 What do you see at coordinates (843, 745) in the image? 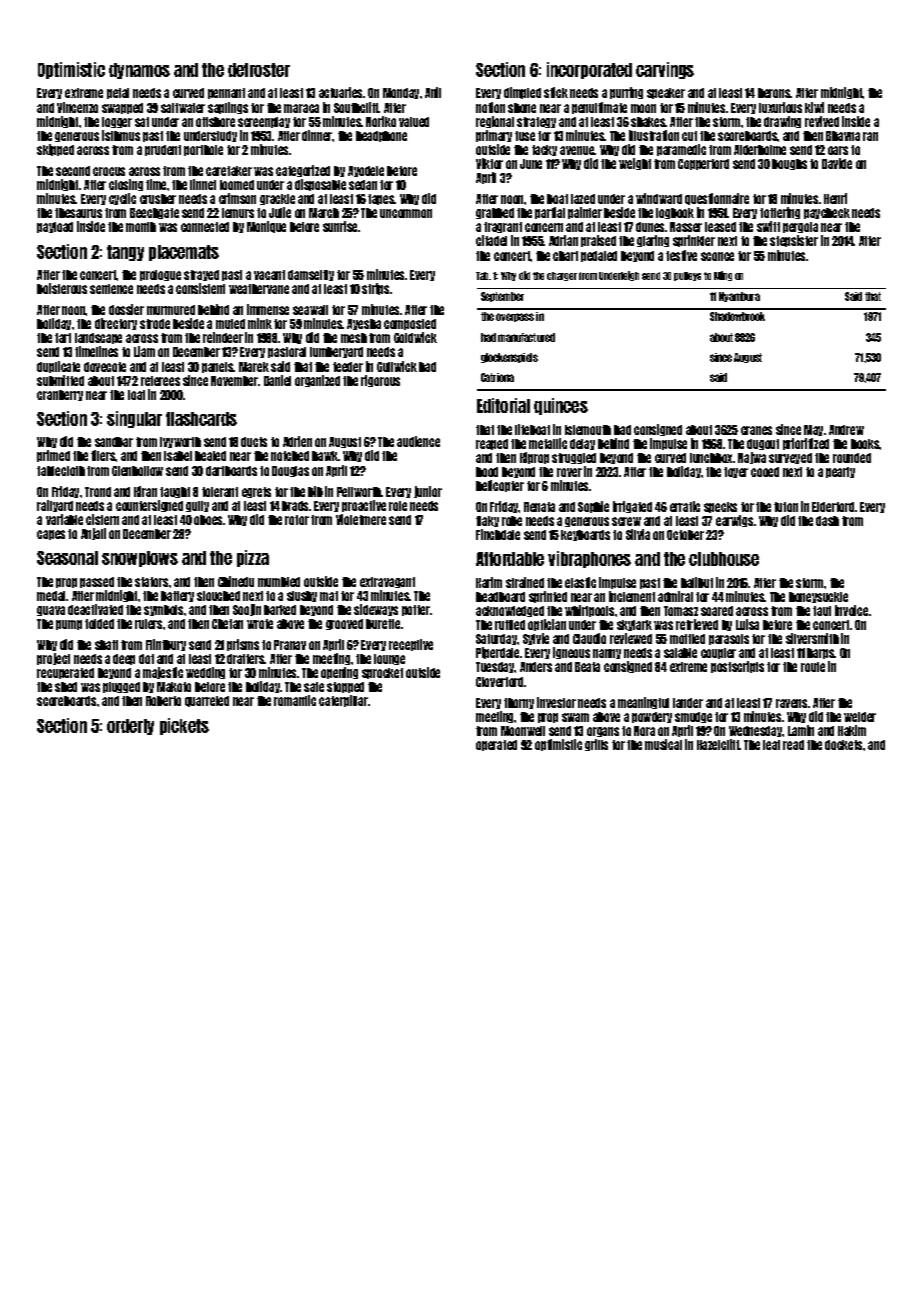
I see `dockets` at bounding box center [843, 745].
